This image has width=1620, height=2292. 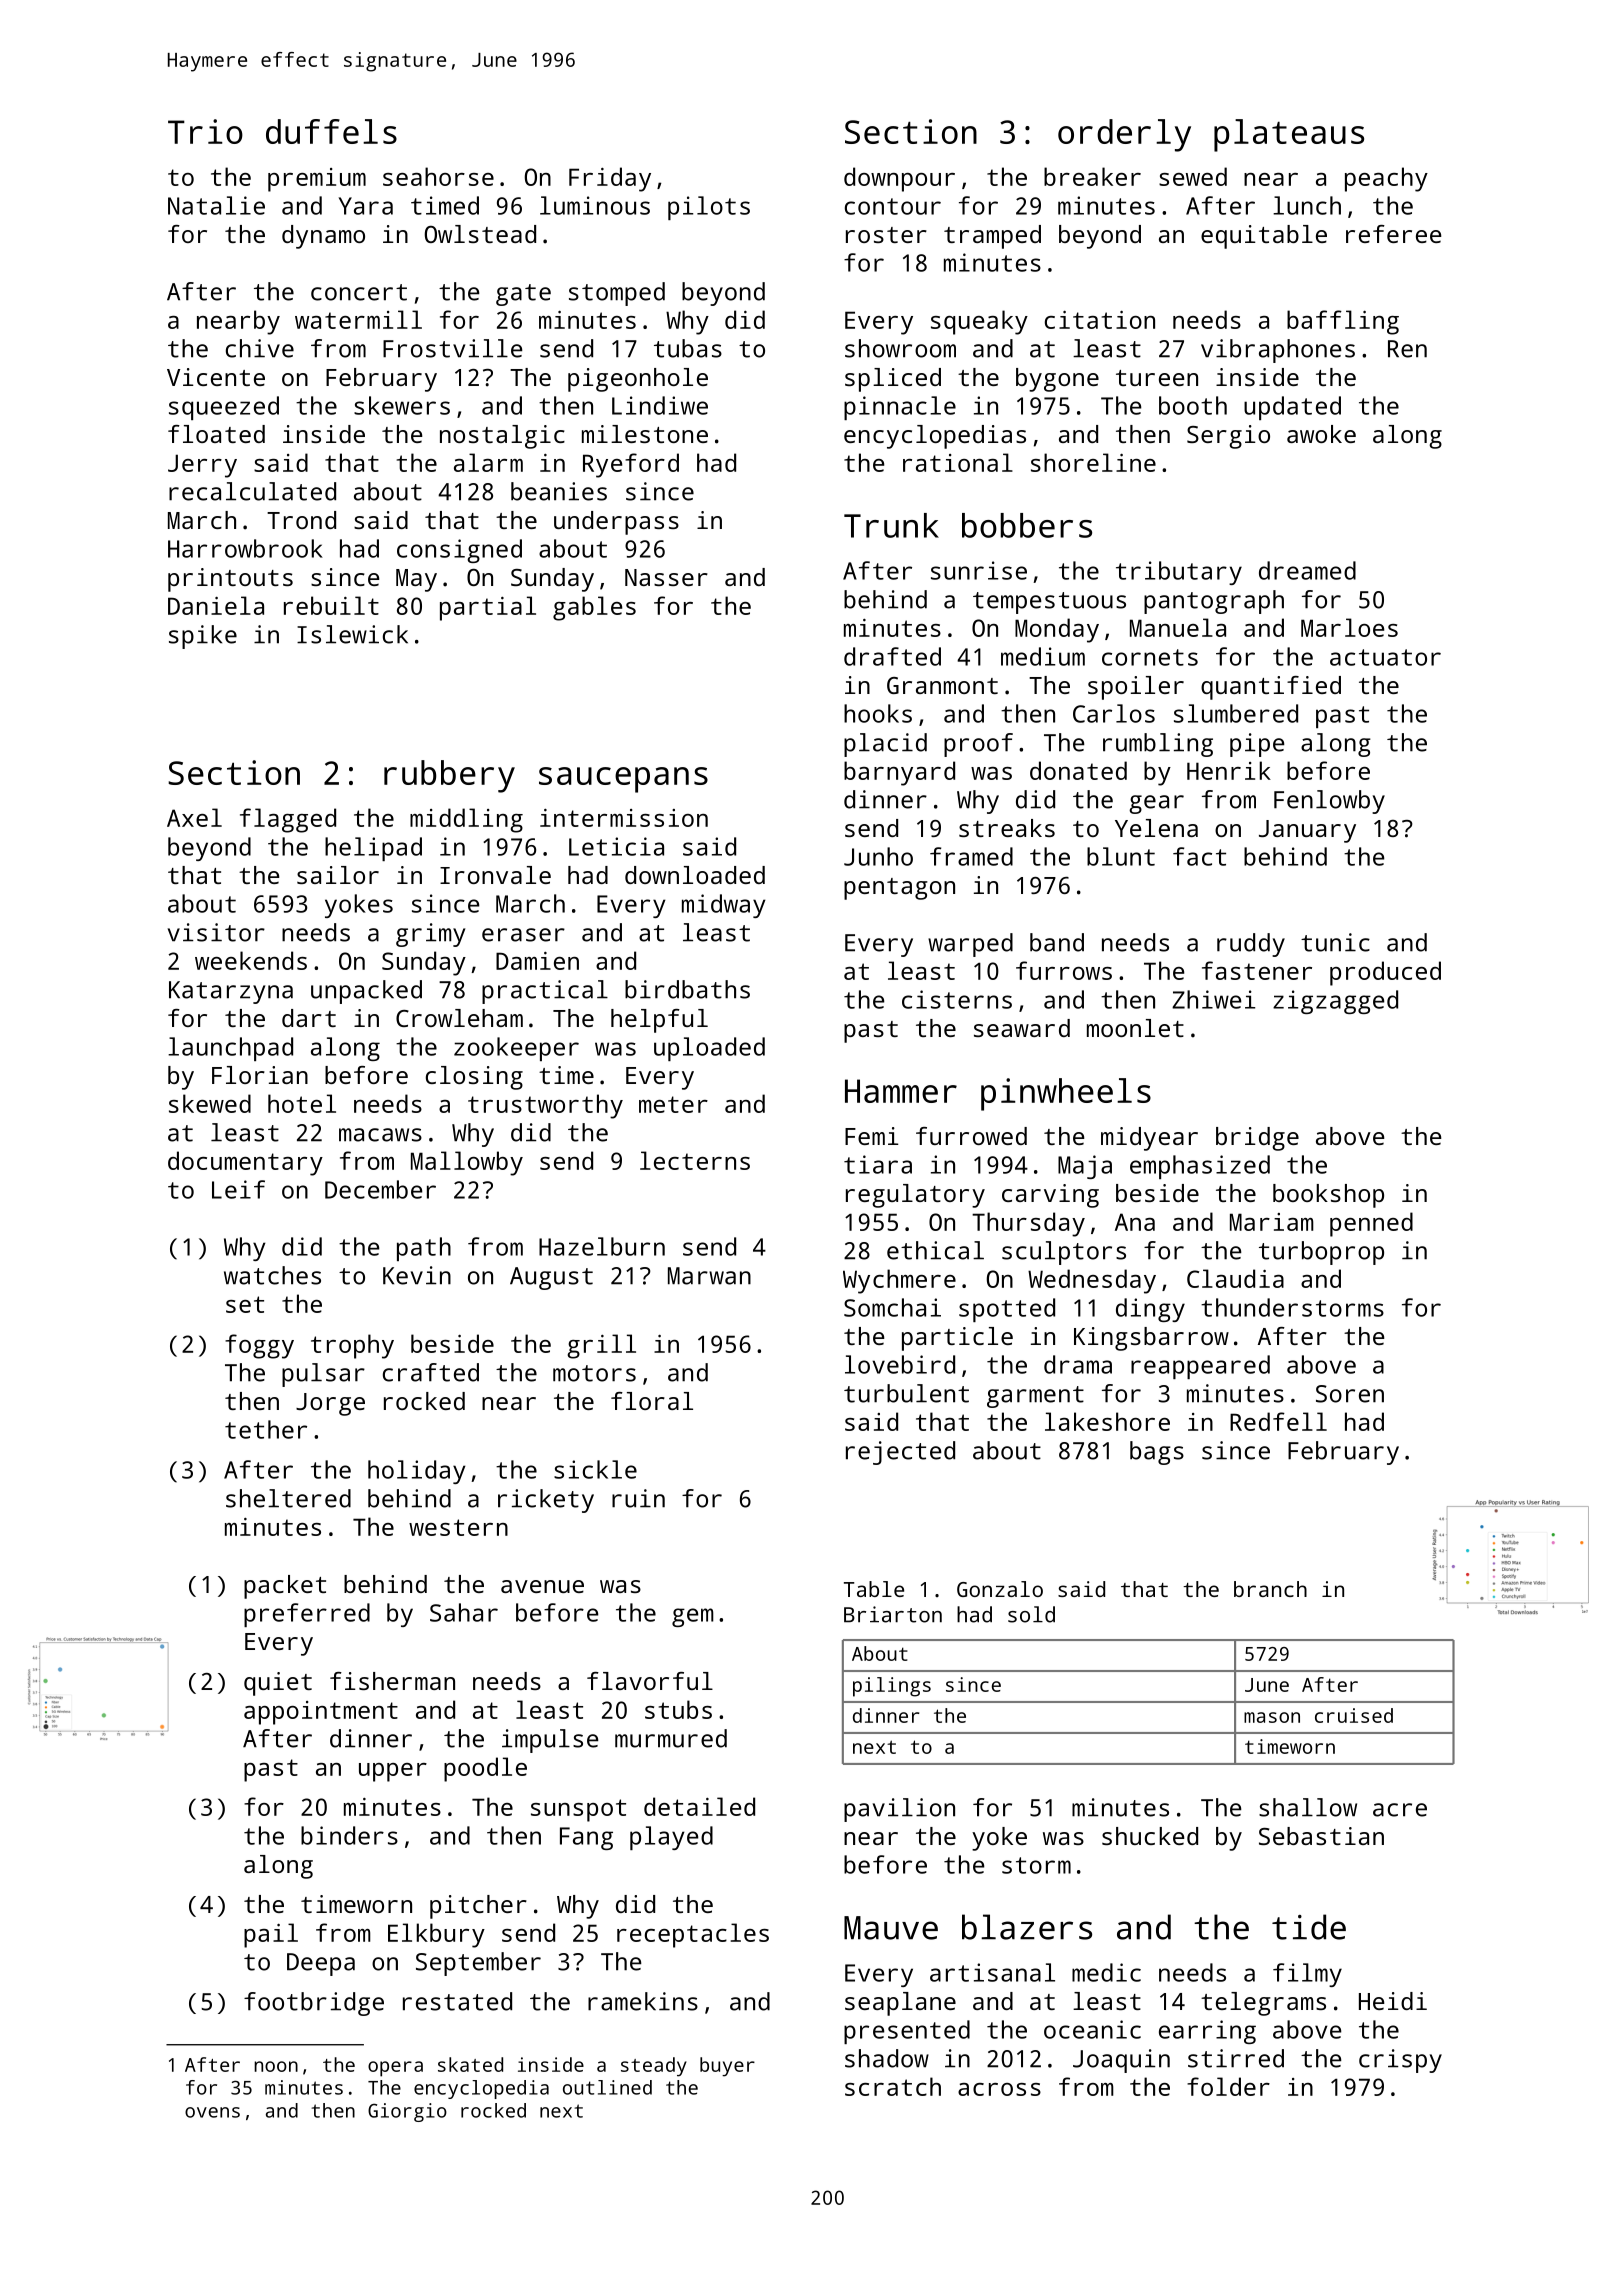 What do you see at coordinates (545, 1106) in the image?
I see `trustworthy` at bounding box center [545, 1106].
